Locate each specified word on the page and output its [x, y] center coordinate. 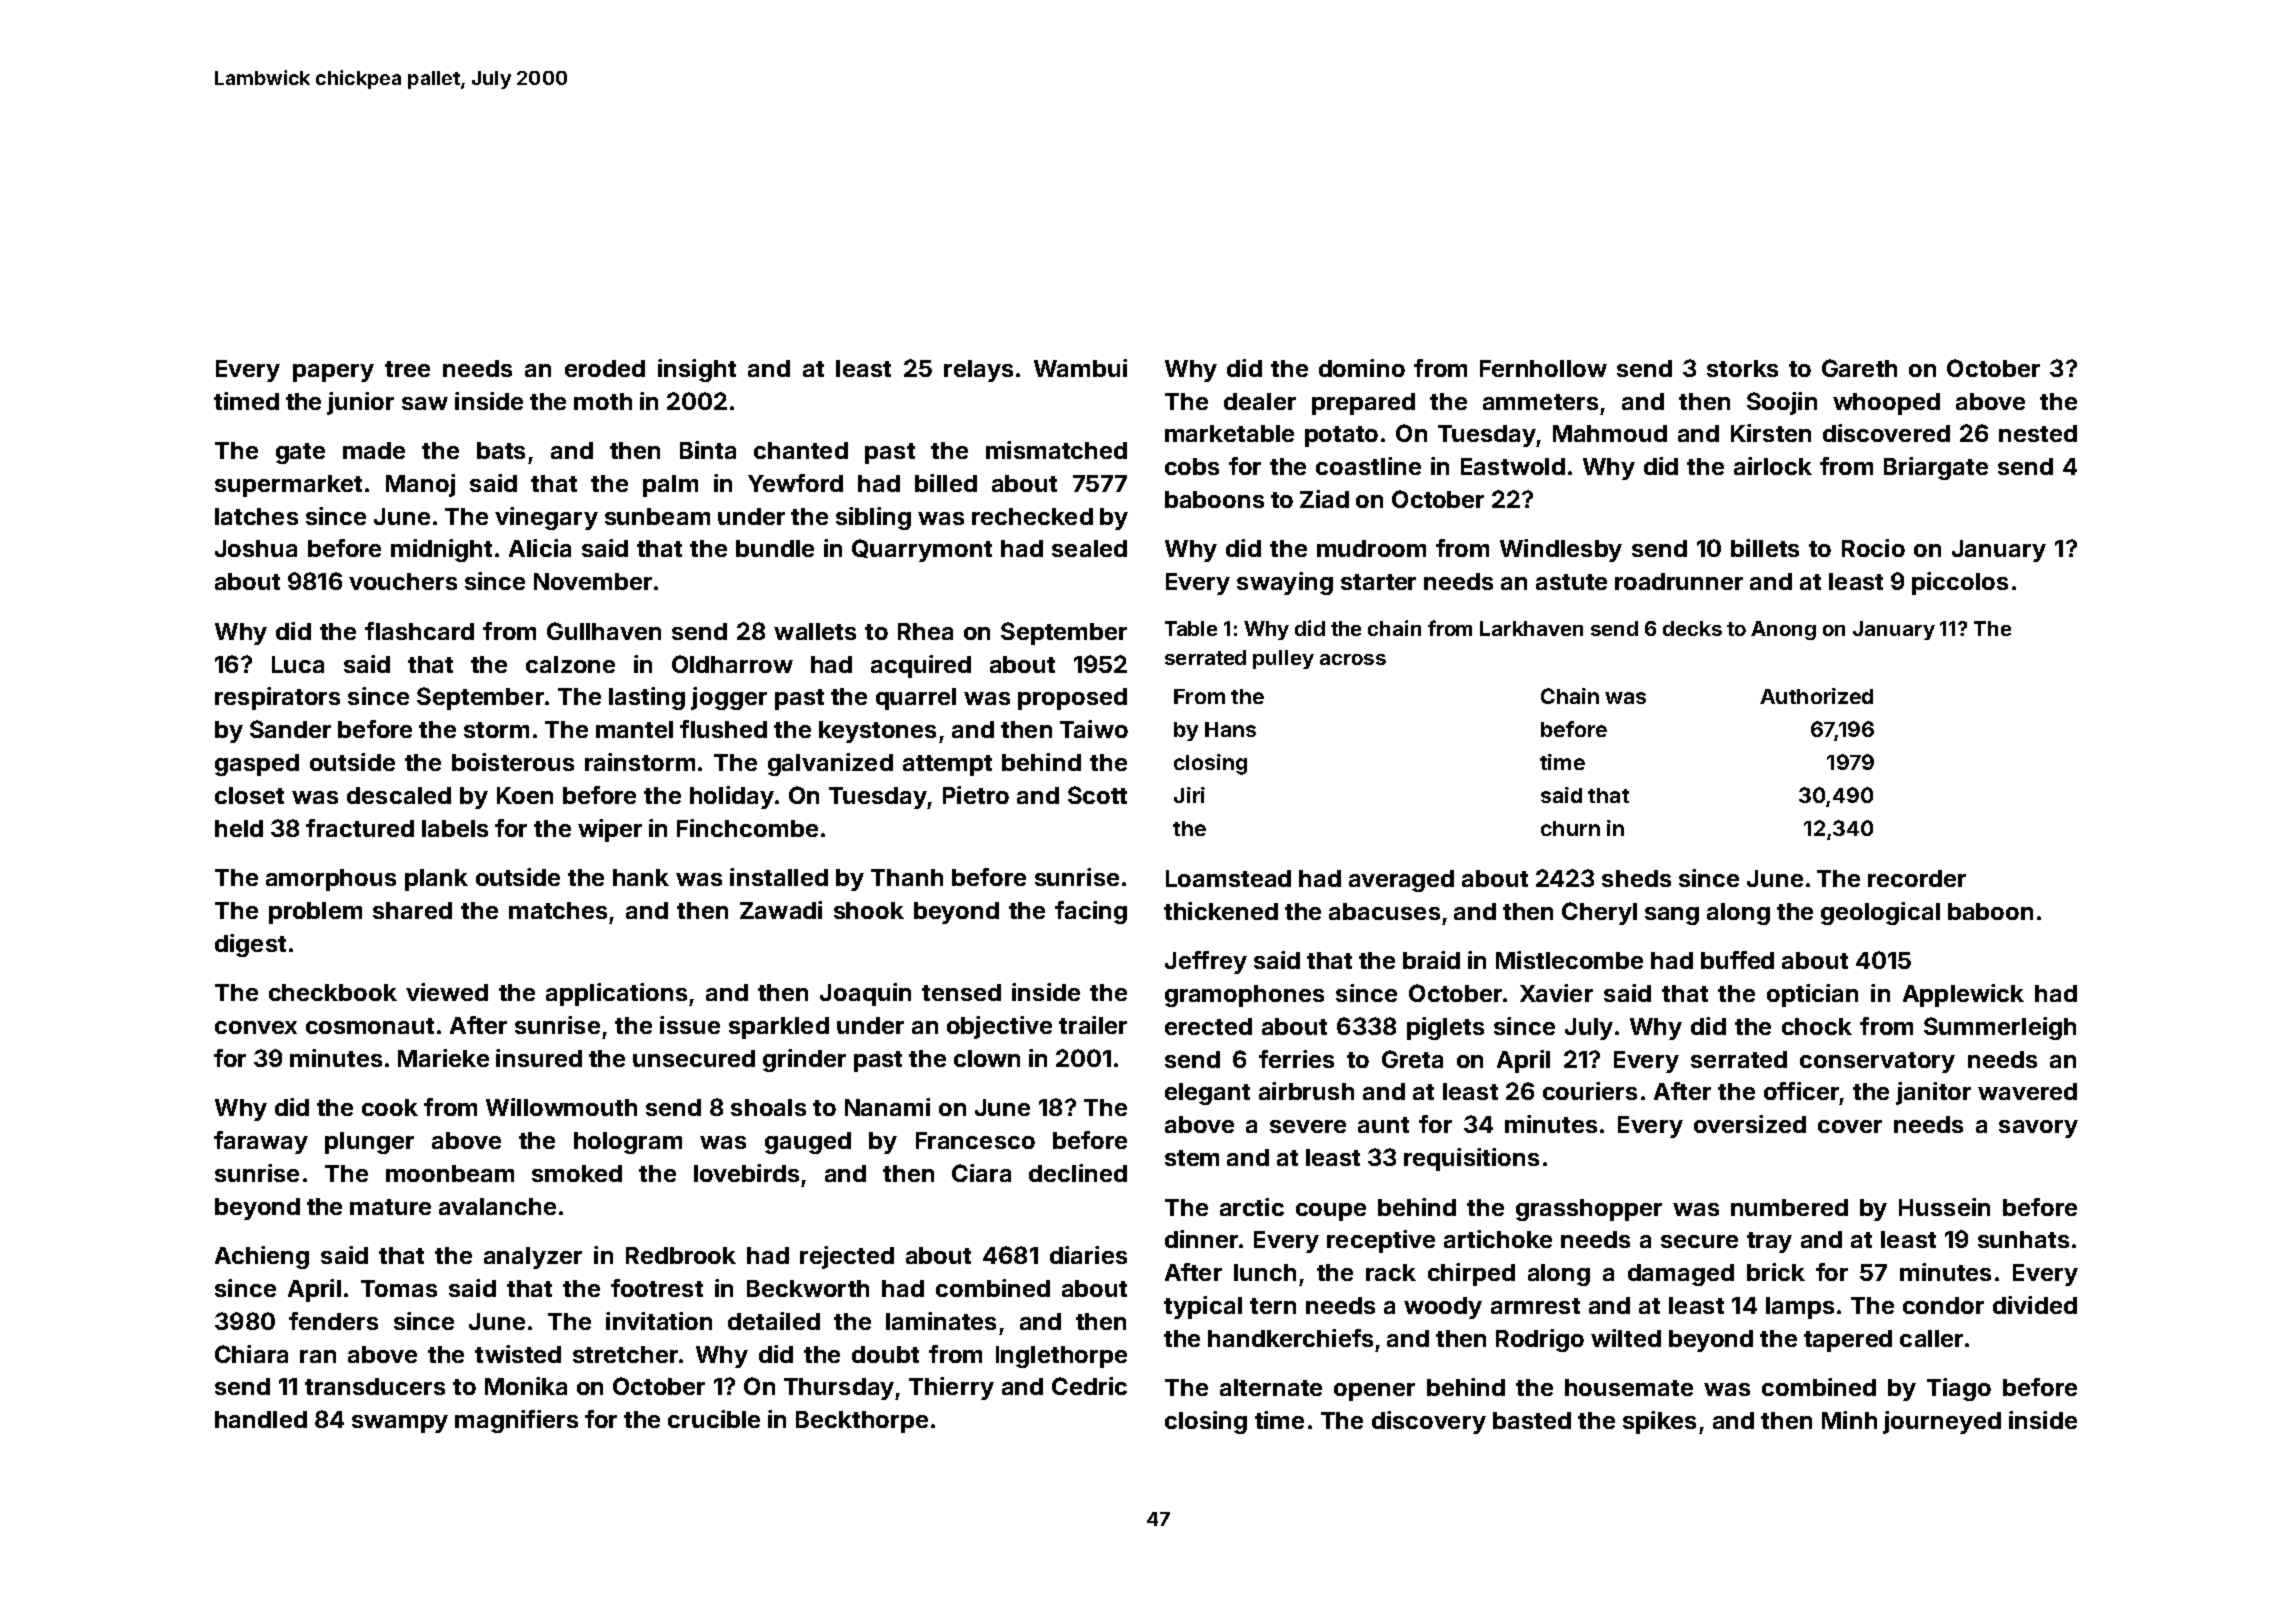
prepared [1363, 404]
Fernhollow [1543, 368]
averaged [1401, 881]
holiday [732, 797]
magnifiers [516, 1421]
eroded [605, 368]
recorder [1917, 878]
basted [1532, 1420]
